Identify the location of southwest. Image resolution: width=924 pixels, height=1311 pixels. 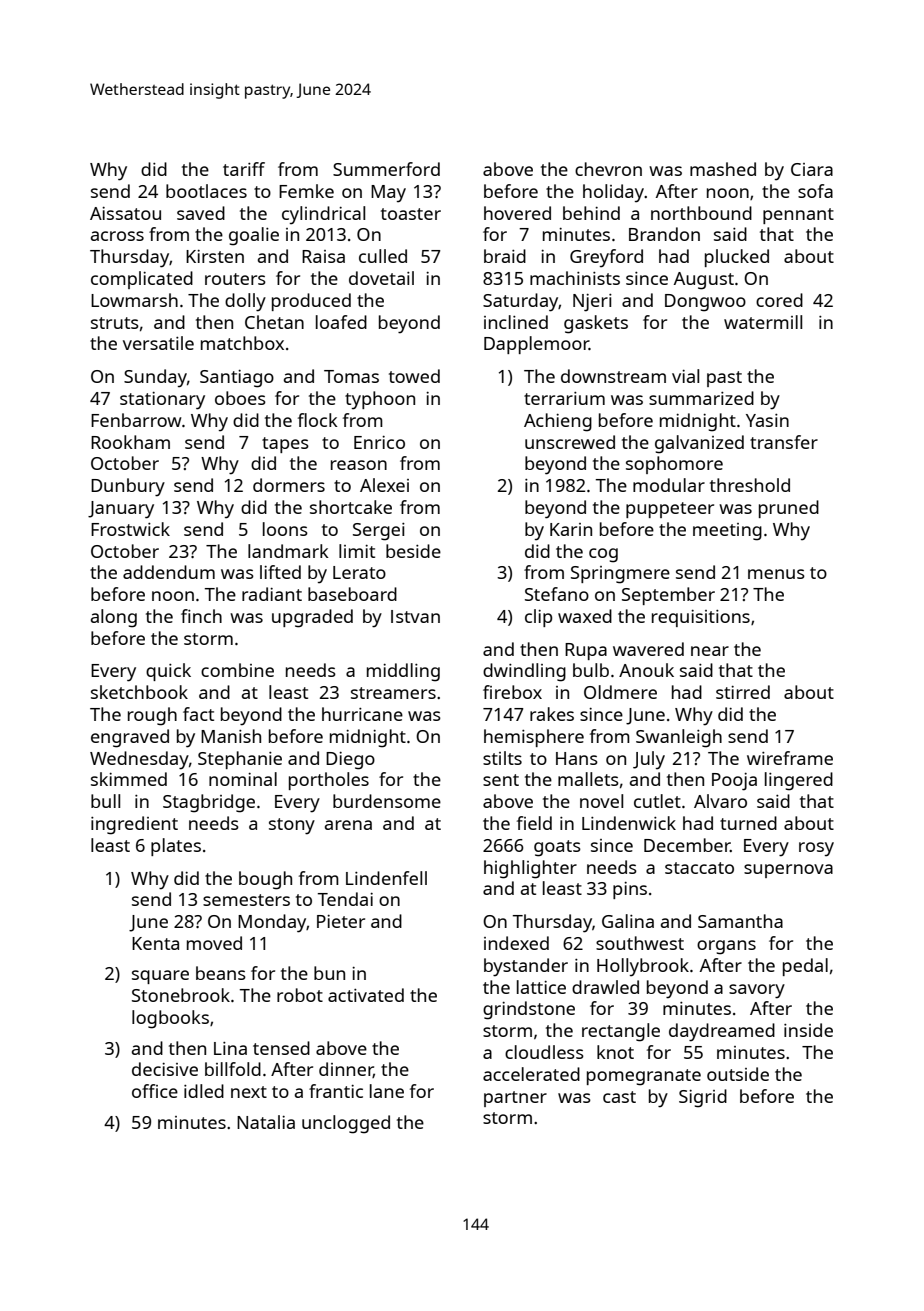
(640, 943).
